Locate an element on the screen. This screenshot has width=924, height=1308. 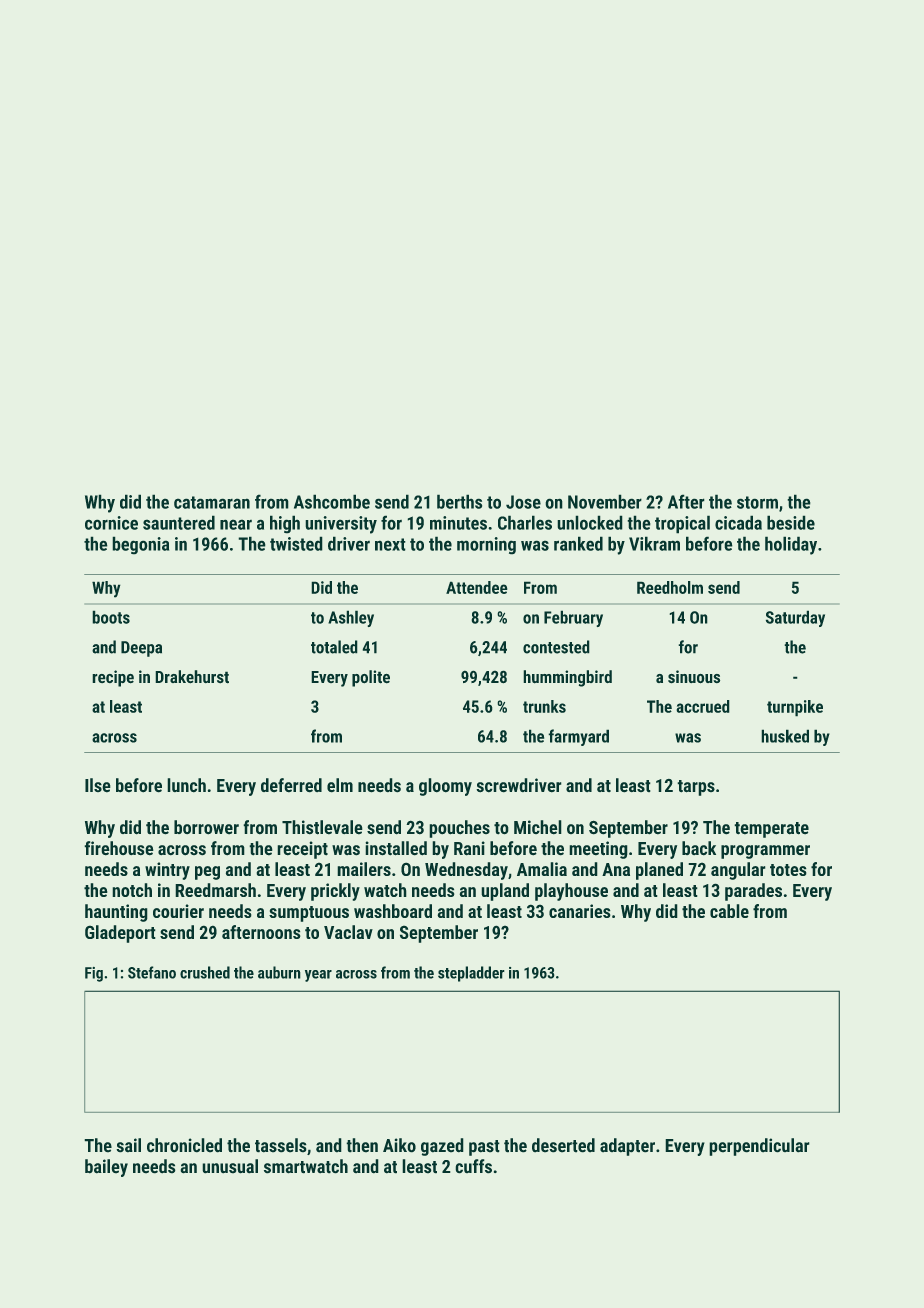
Jose is located at coordinates (523, 502).
